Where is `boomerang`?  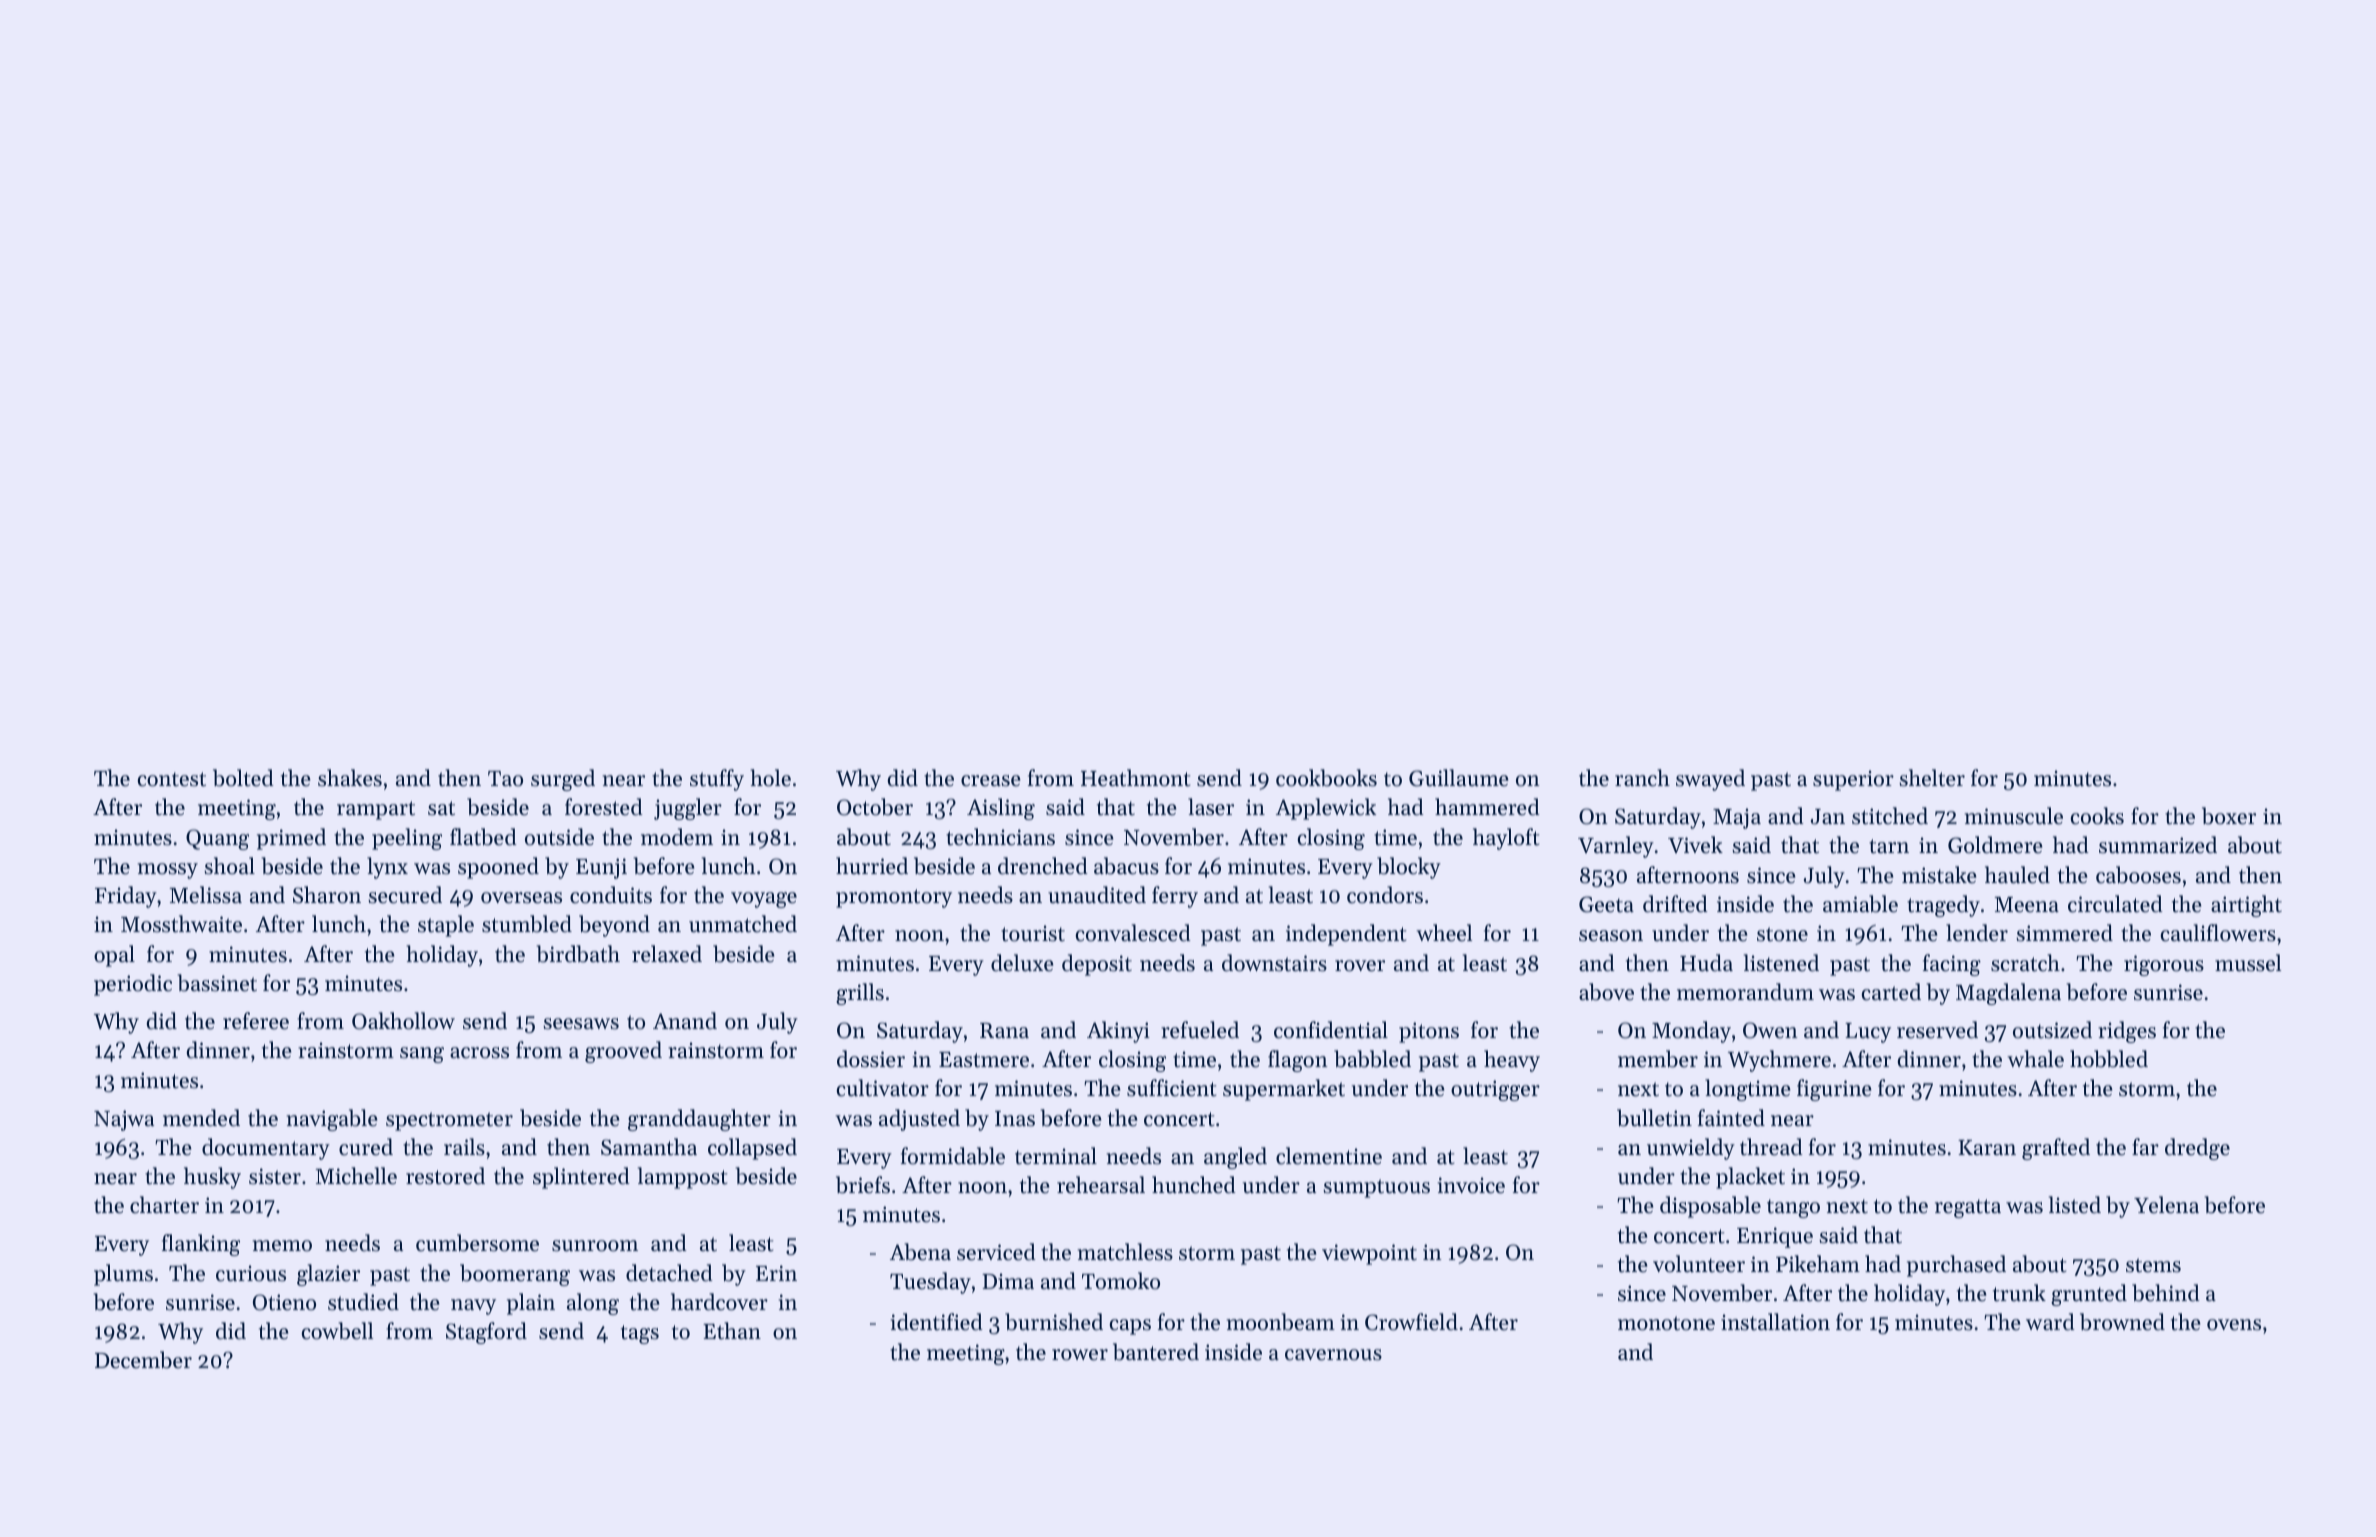
boomerang is located at coordinates (515, 1275).
